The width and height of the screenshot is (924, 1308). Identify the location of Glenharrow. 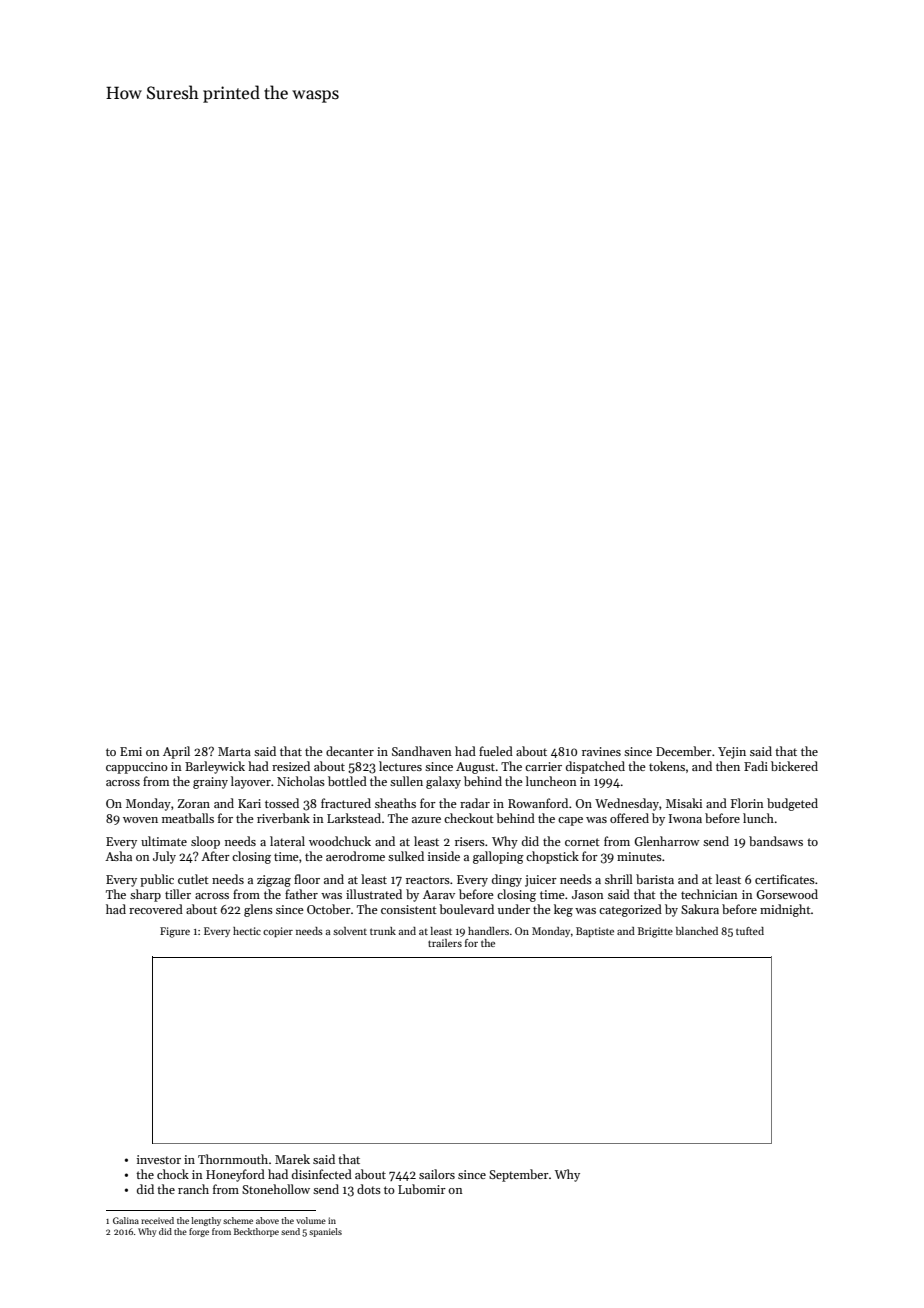
(667, 841).
